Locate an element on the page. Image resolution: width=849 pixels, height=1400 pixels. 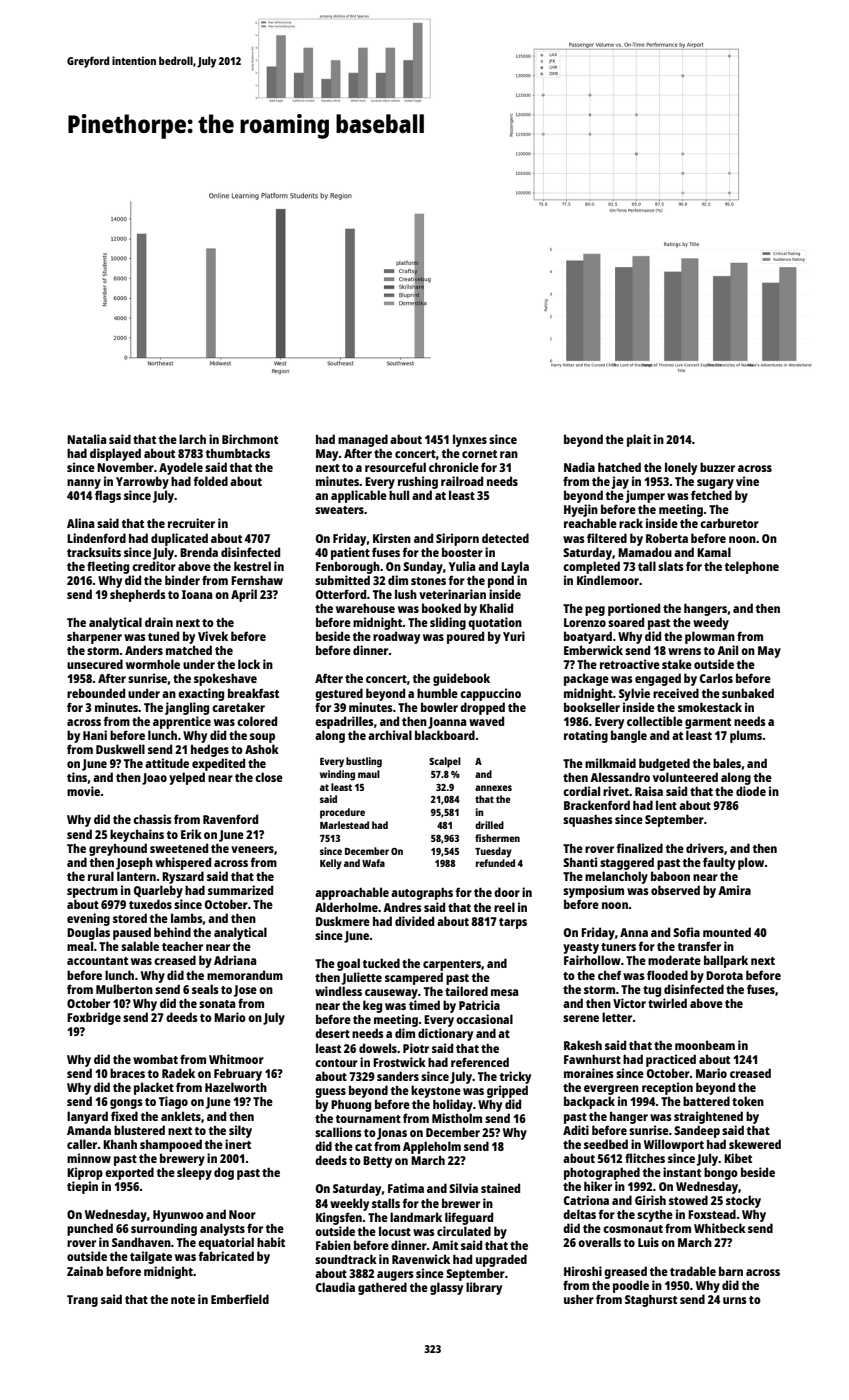
lifeguard is located at coordinates (469, 1218).
